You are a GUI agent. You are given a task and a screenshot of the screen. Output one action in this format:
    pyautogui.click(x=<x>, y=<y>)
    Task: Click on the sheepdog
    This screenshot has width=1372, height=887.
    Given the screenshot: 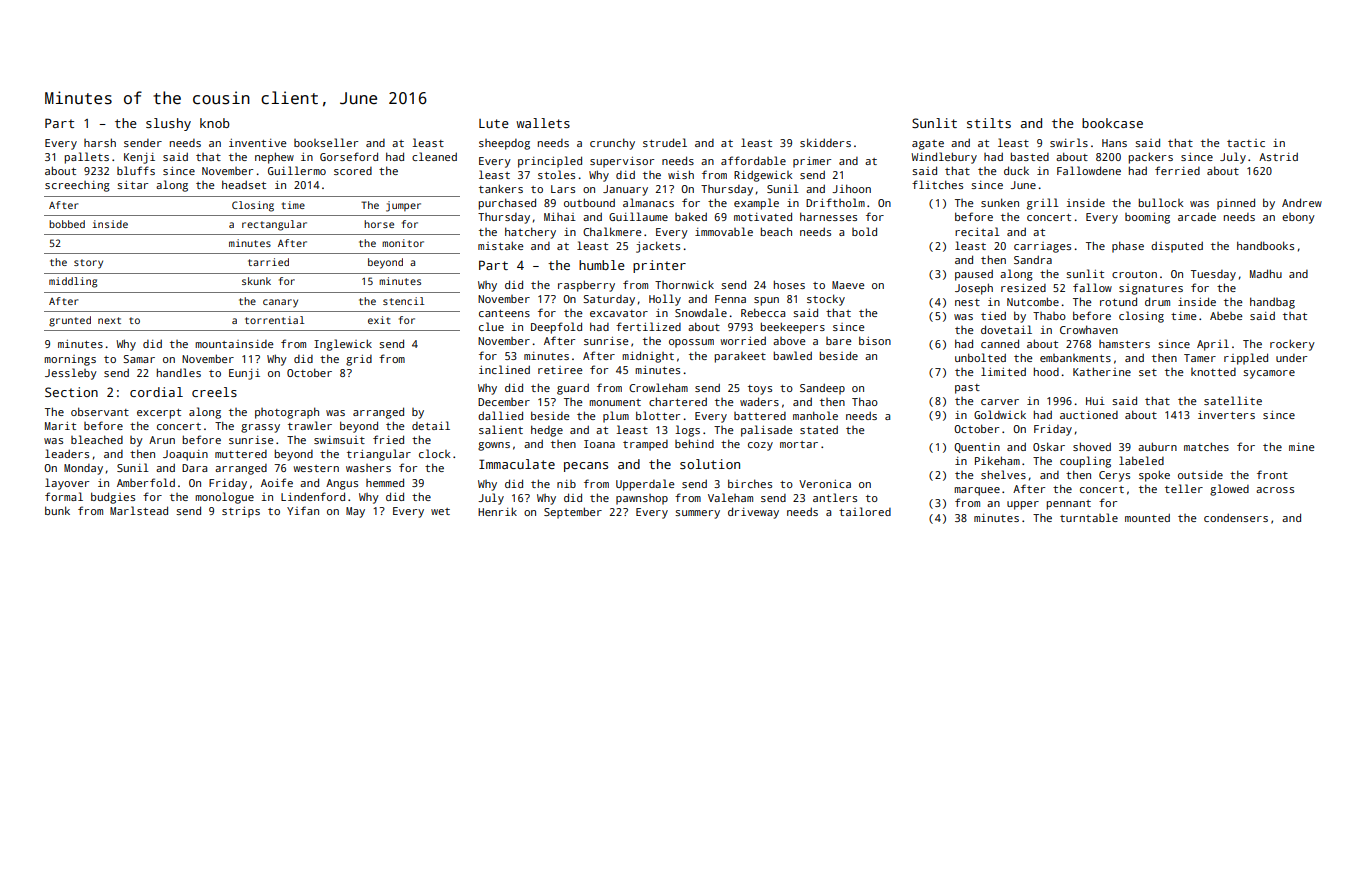 What is the action you would take?
    pyautogui.click(x=504, y=144)
